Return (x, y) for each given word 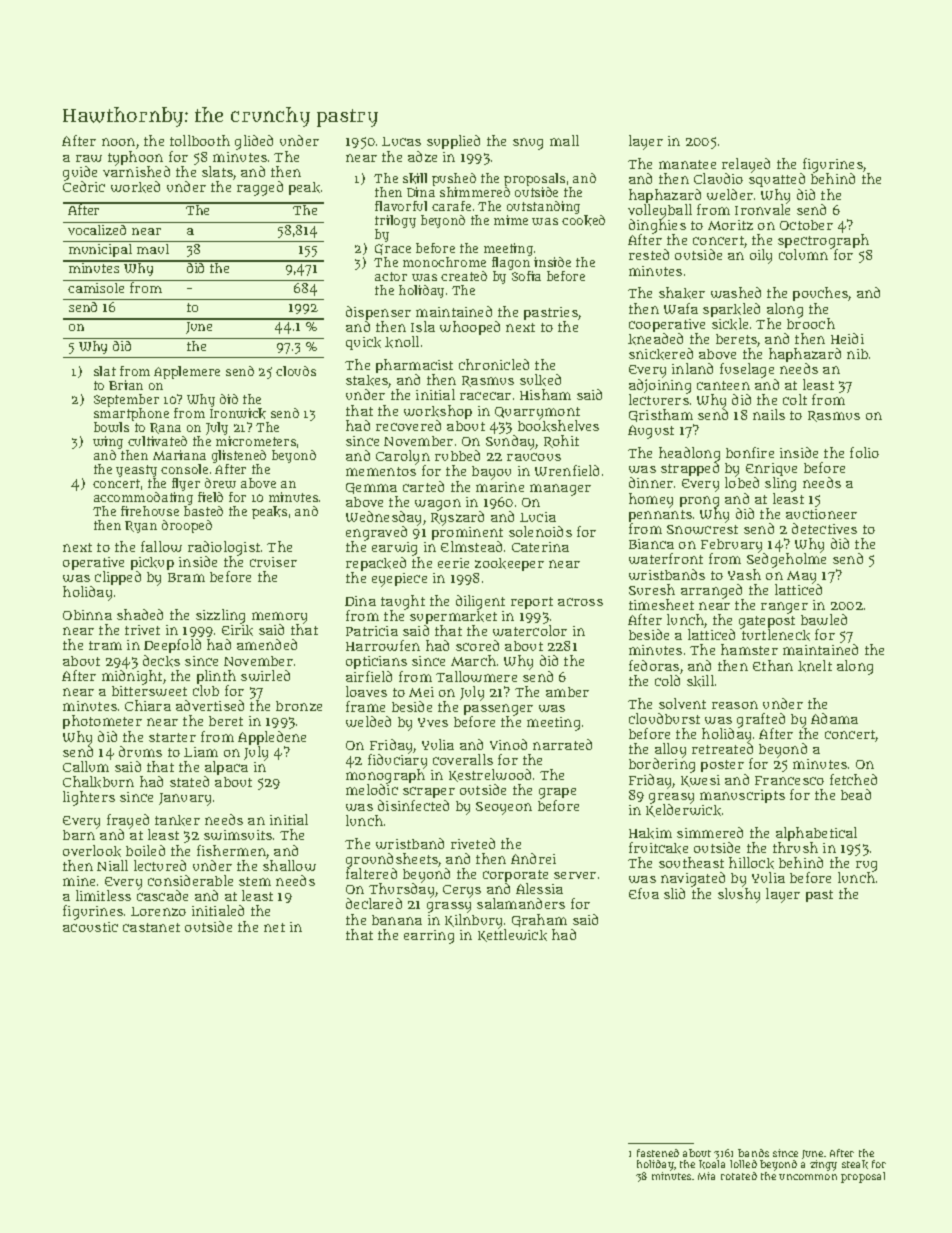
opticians (376, 662)
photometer (102, 722)
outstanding (543, 208)
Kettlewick (512, 935)
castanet (151, 927)
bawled (824, 619)
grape (557, 793)
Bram (186, 577)
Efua (644, 893)
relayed (746, 166)
